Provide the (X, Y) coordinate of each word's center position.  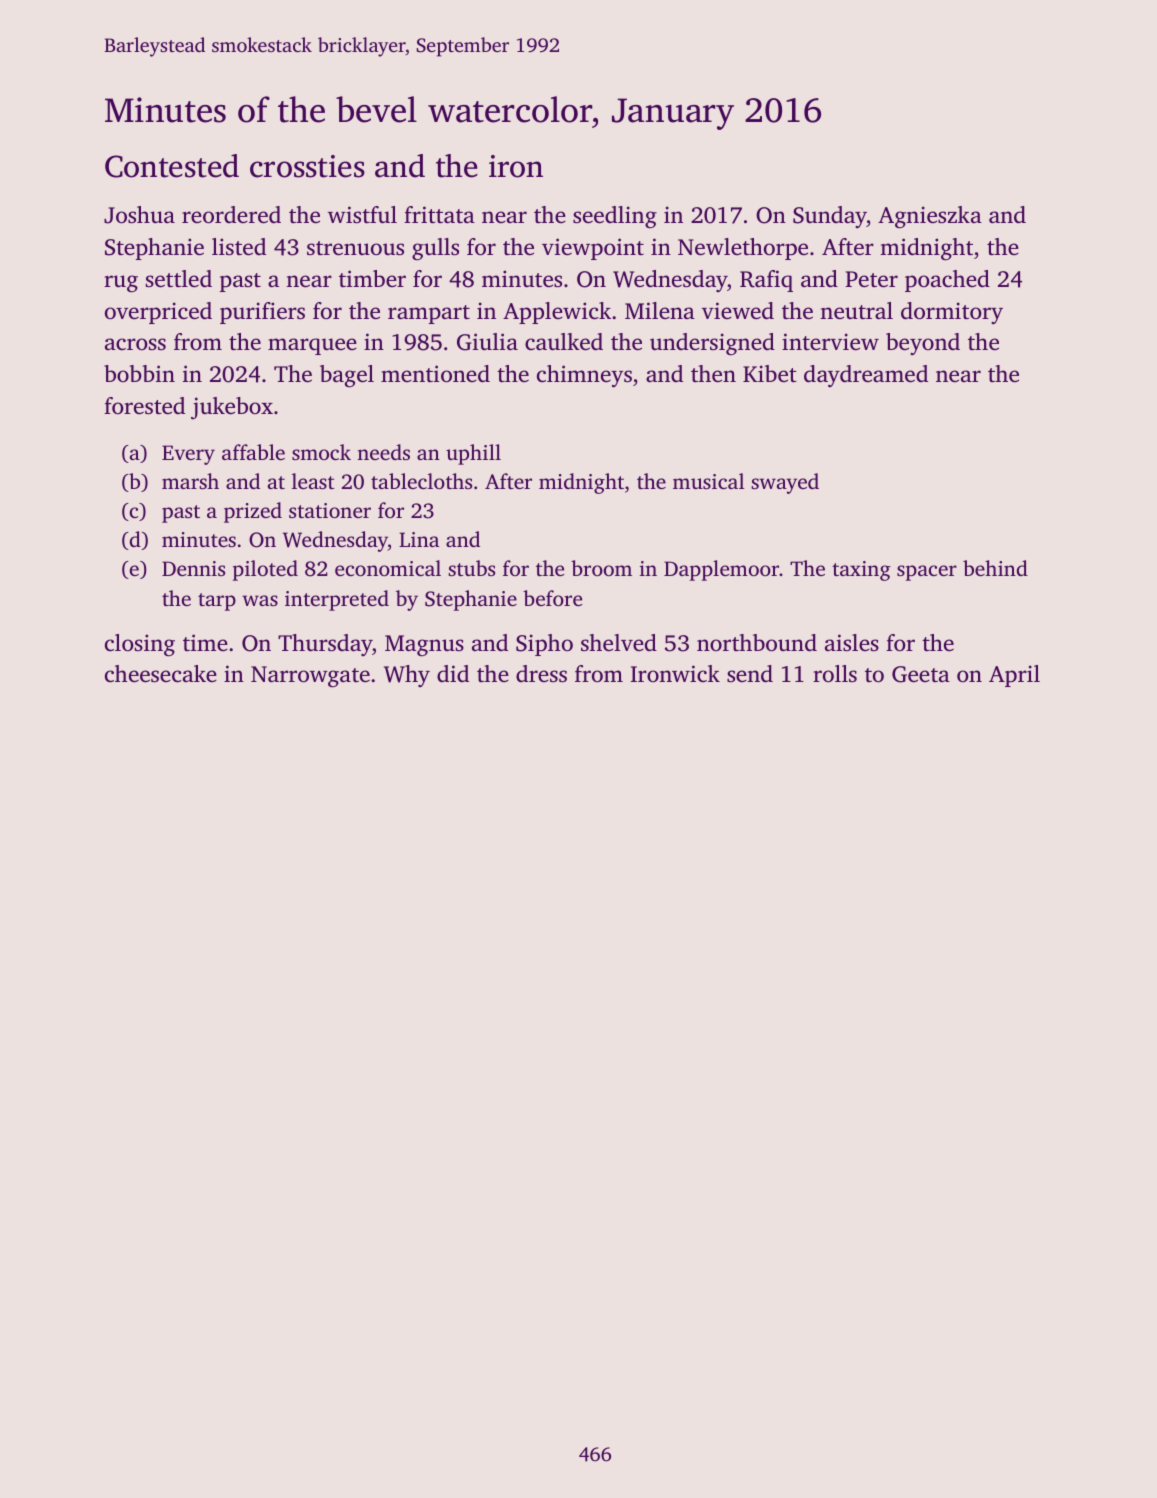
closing (140, 645)
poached (947, 281)
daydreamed (866, 376)
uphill (473, 454)
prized (253, 512)
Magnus (424, 646)
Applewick (557, 313)
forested (144, 406)
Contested (172, 166)
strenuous (355, 248)
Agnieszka (930, 217)
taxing (861, 571)
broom (601, 568)
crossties (307, 166)
